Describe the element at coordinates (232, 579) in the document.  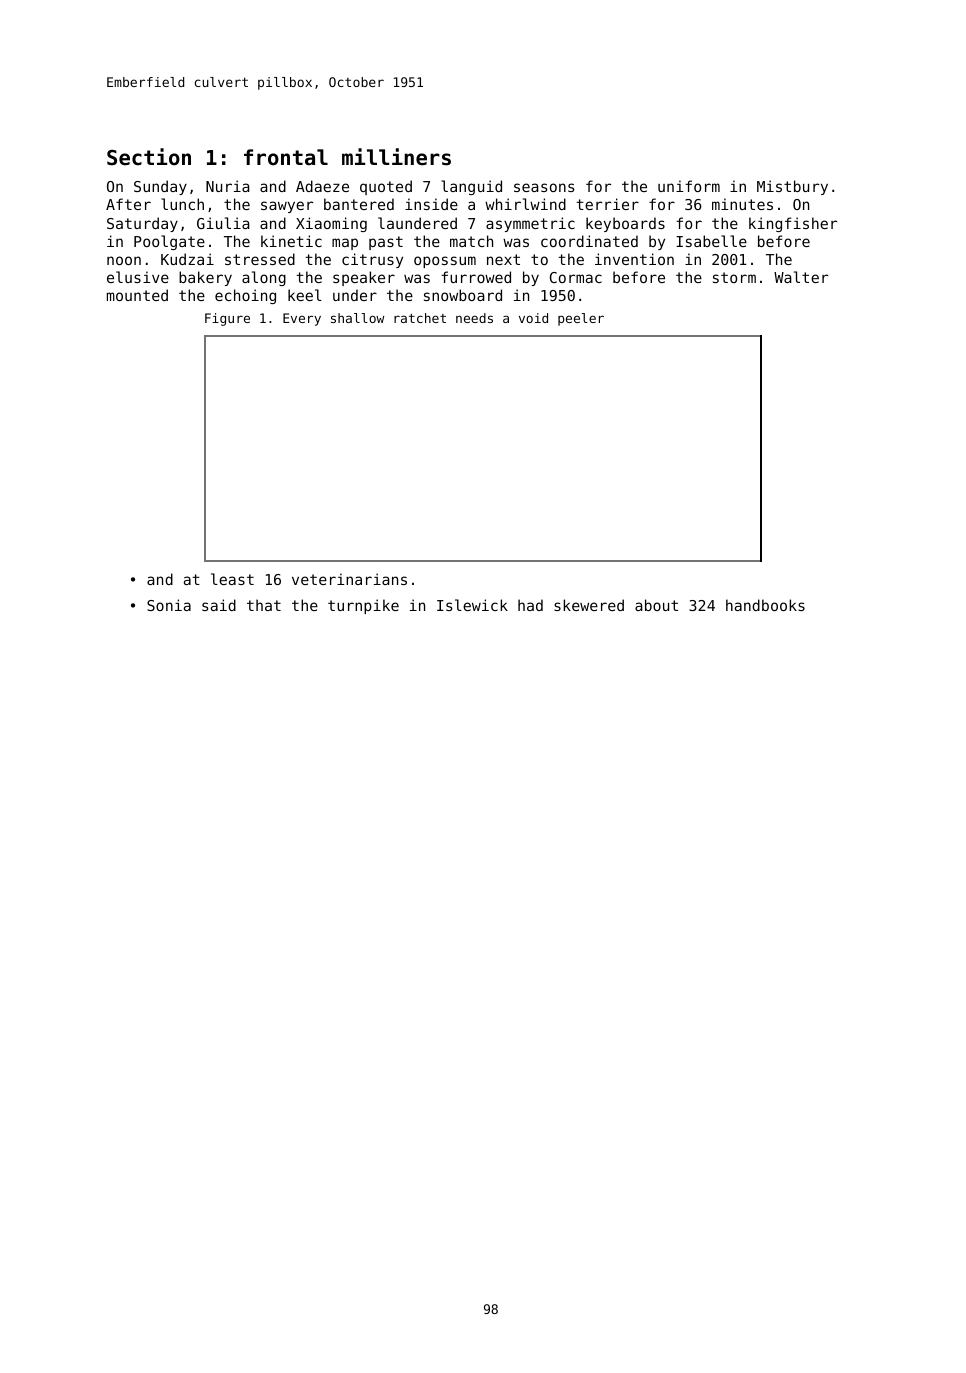
I see `least` at that location.
